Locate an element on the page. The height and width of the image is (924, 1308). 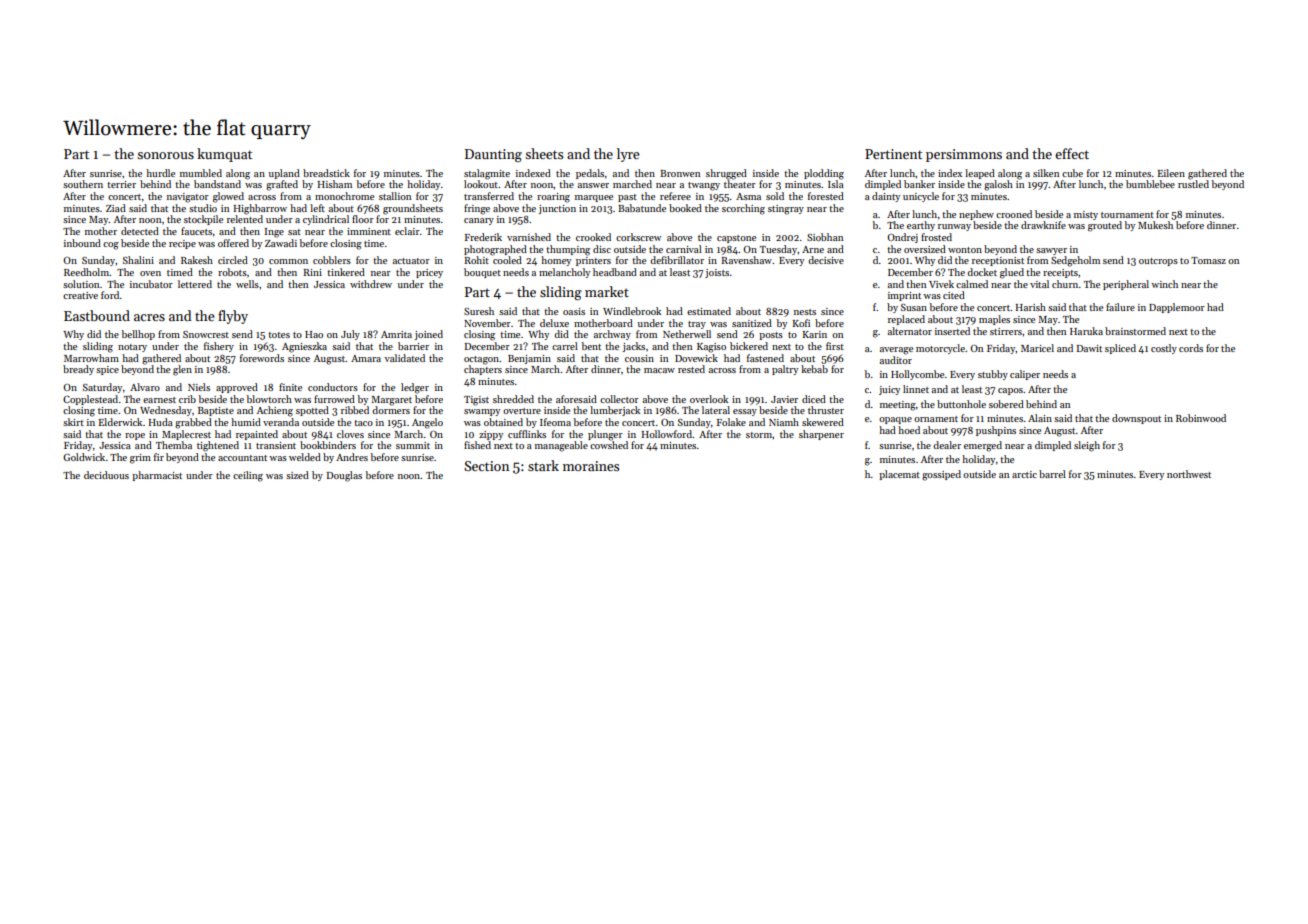
motorcycle is located at coordinates (940, 349).
